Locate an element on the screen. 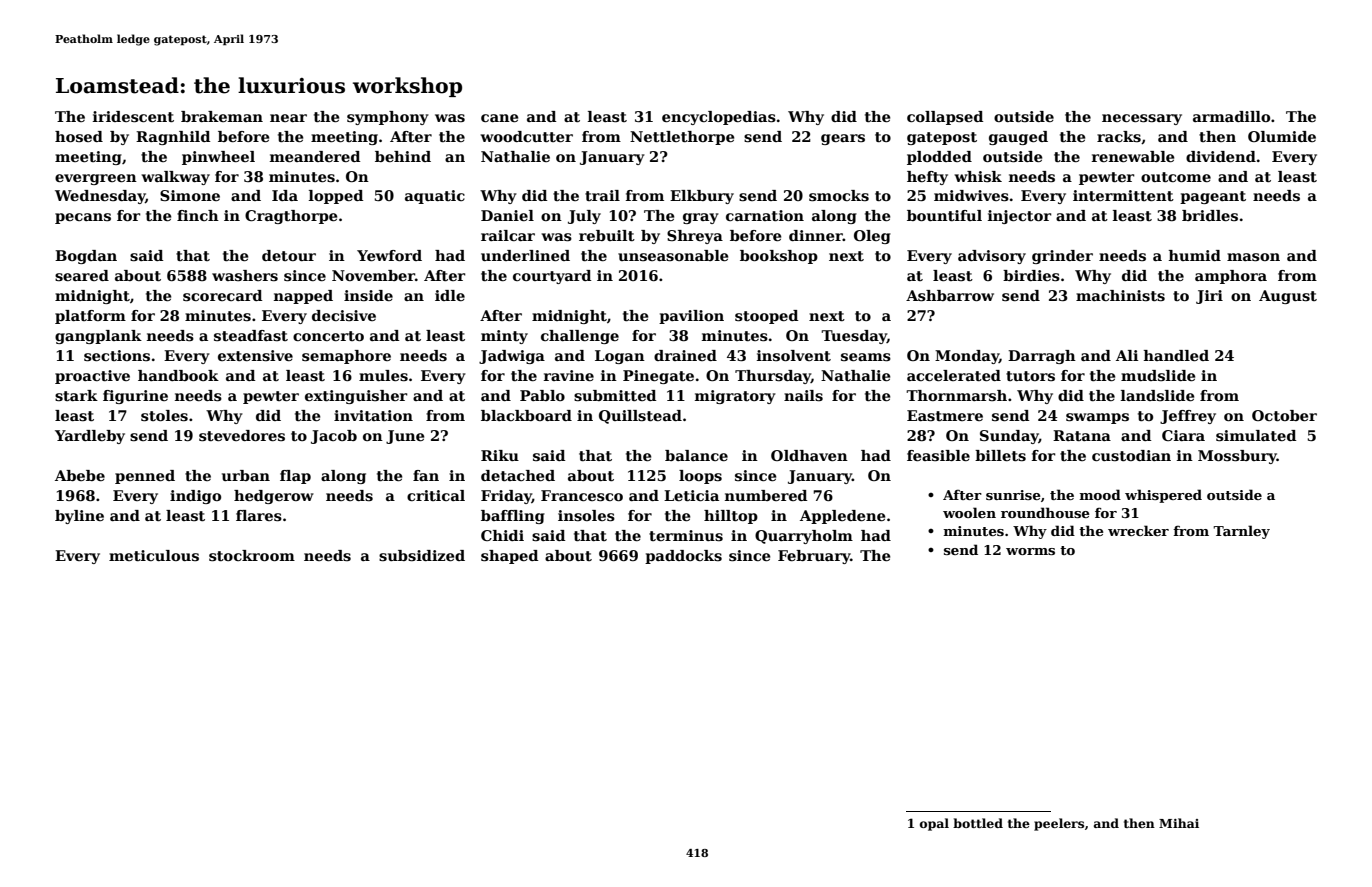  inside is located at coordinates (368, 295).
